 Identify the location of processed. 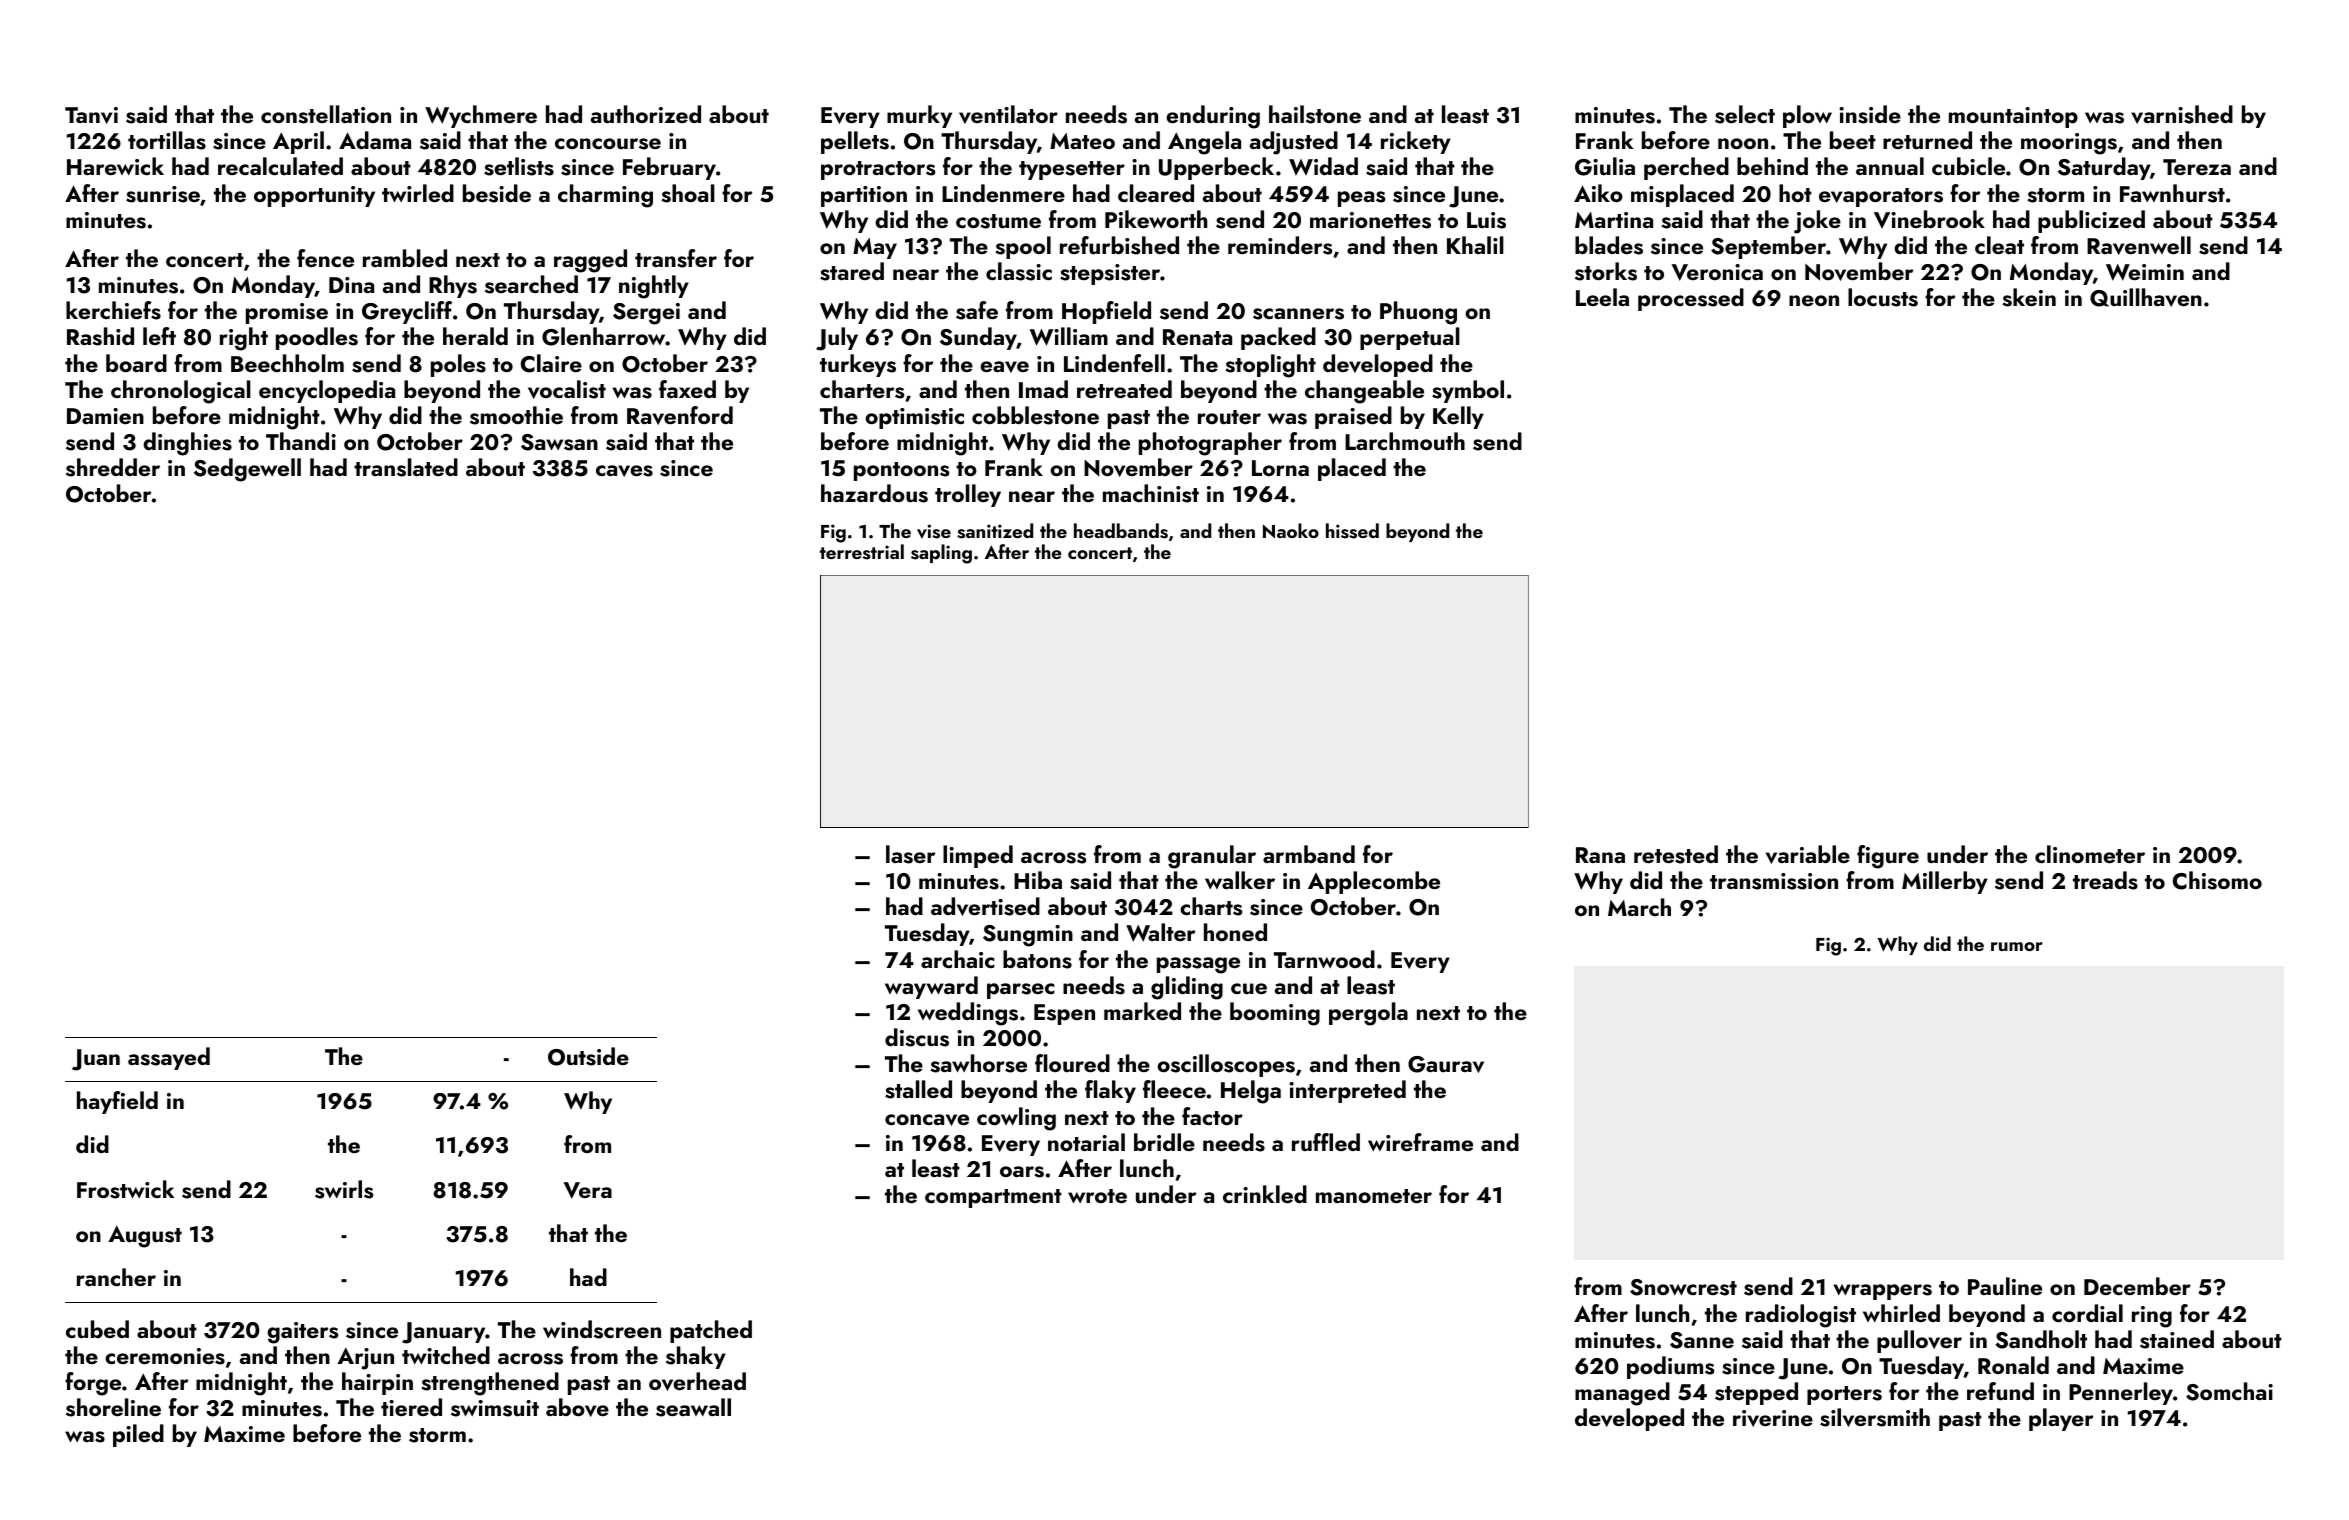
(1691, 299).
